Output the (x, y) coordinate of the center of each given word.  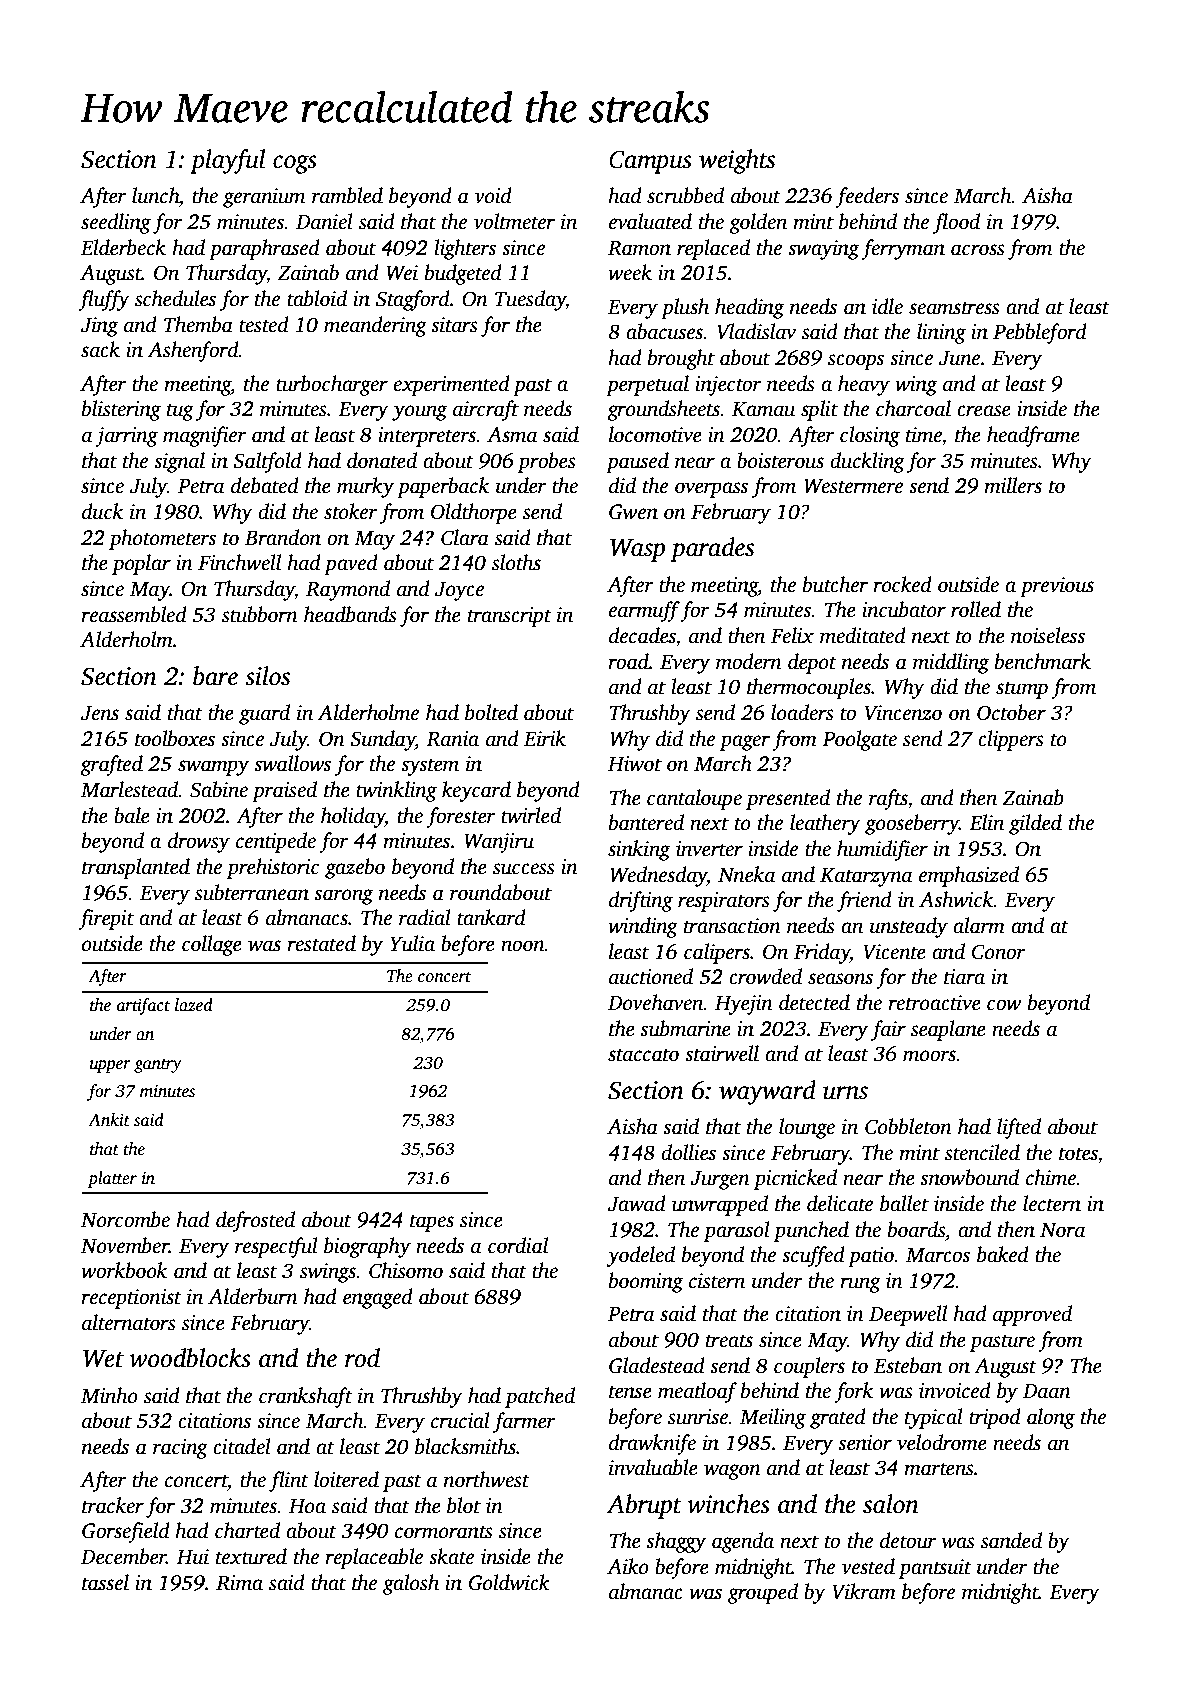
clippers (1011, 740)
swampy (213, 768)
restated (321, 943)
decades (642, 635)
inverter (709, 849)
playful (227, 161)
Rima (239, 1583)
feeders (867, 197)
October (1011, 712)
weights (737, 161)
